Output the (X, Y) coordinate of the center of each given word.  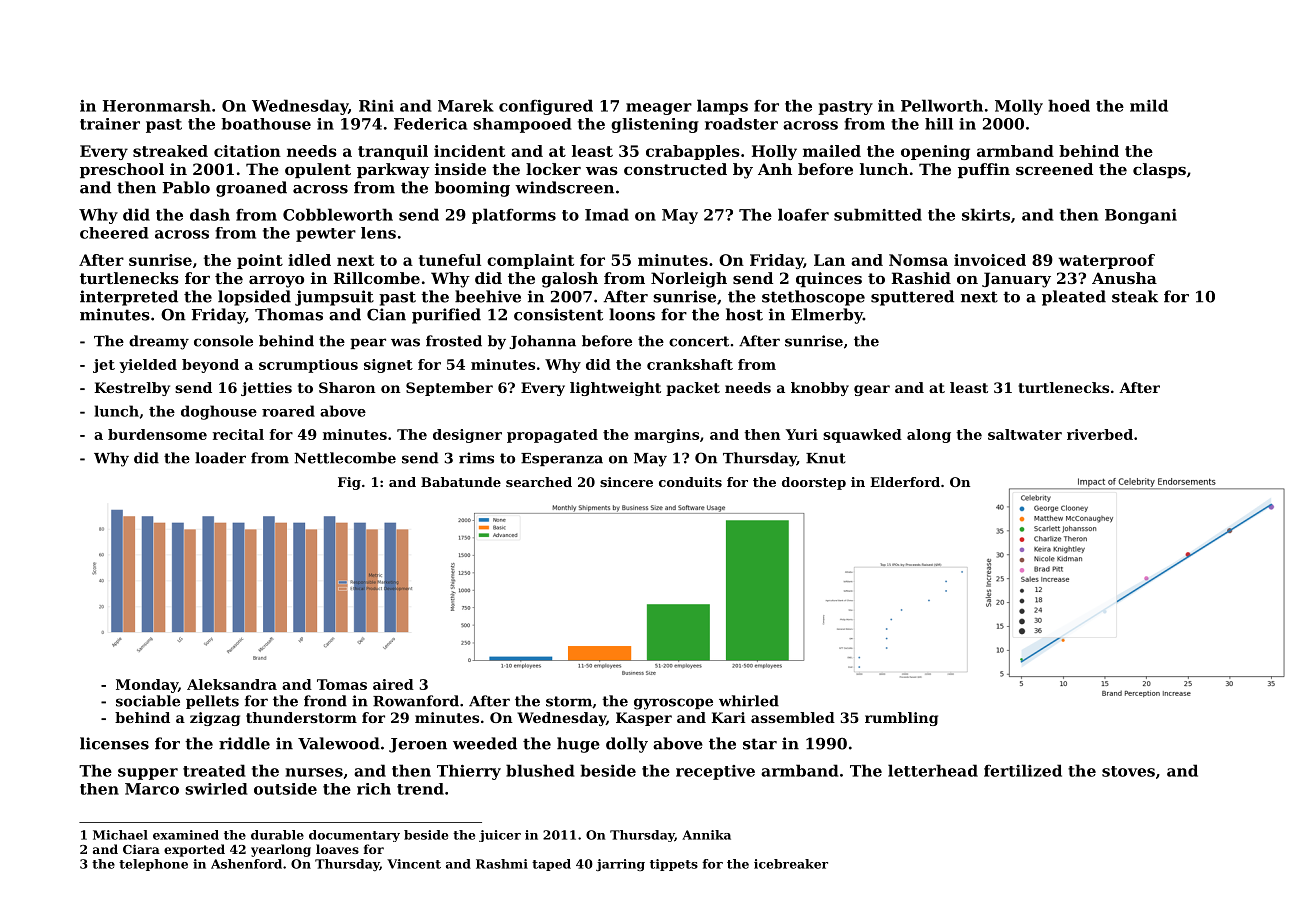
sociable (148, 701)
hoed (1069, 105)
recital (238, 434)
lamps (722, 107)
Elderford (905, 482)
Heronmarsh (157, 105)
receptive (715, 772)
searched (539, 482)
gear (872, 390)
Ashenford (246, 864)
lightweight (615, 389)
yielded (148, 366)
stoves (1128, 771)
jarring (620, 865)
